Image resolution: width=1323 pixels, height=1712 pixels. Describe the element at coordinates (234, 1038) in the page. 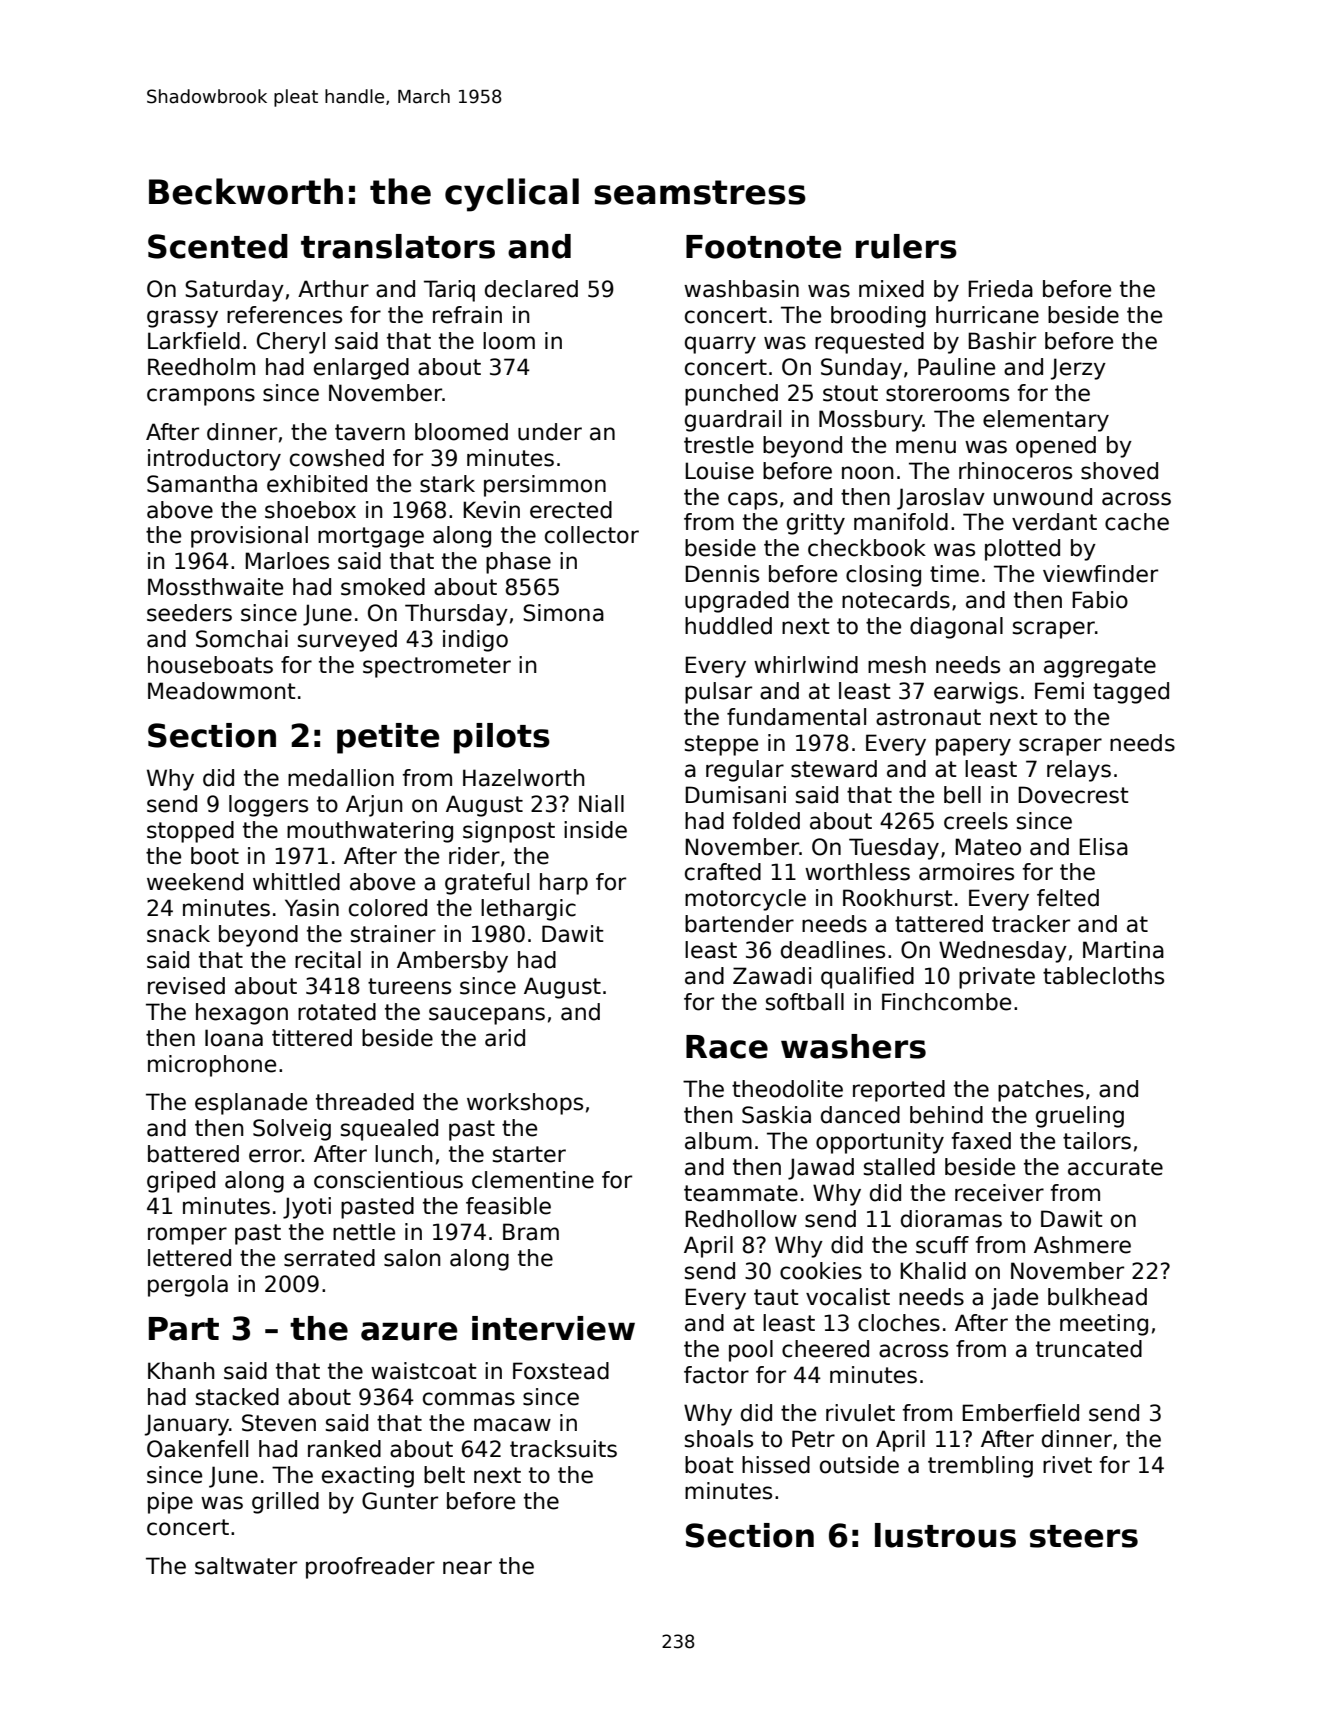

I see `Ioana` at that location.
